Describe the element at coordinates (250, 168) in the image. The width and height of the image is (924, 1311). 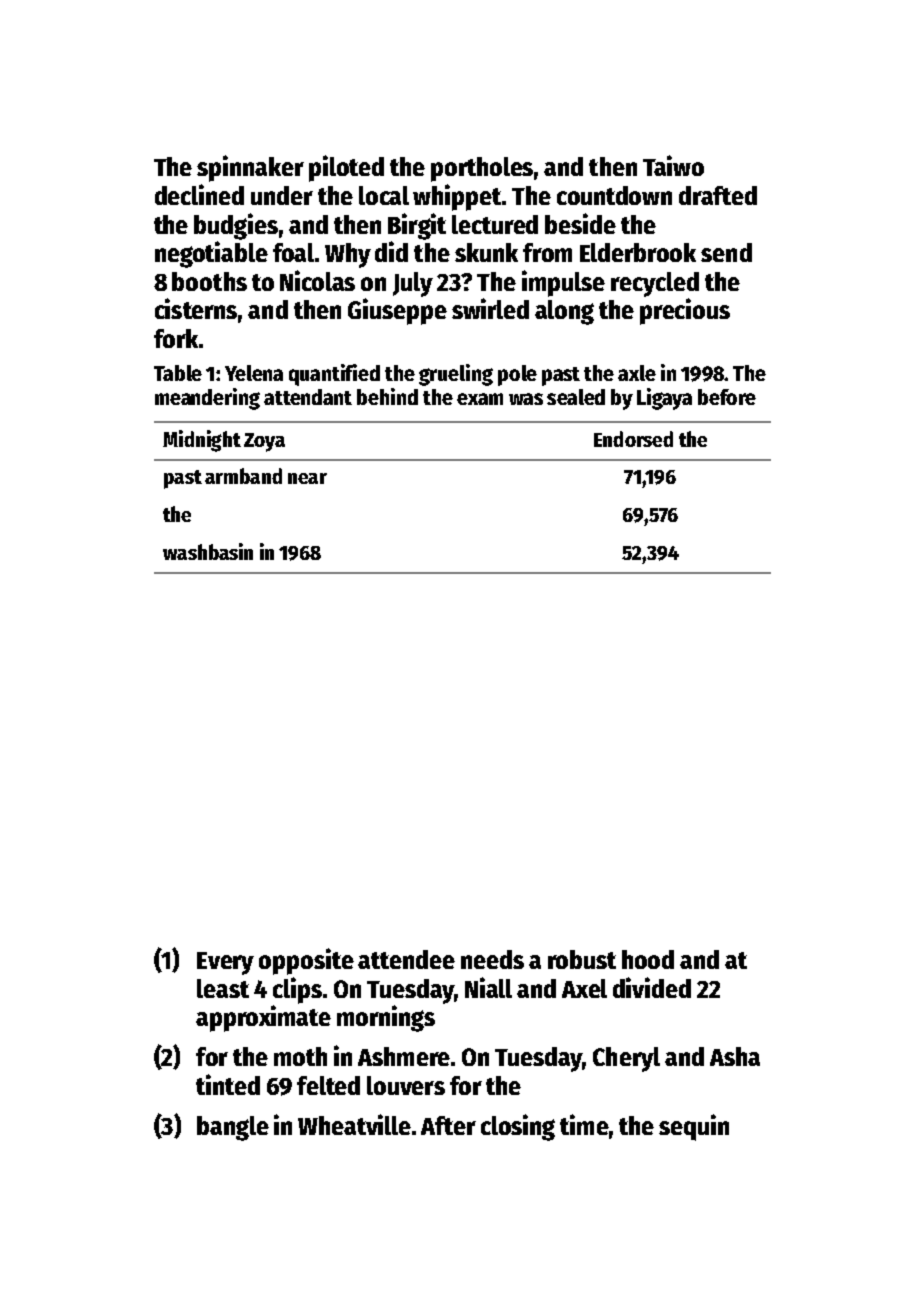
I see `spinnaker` at that location.
